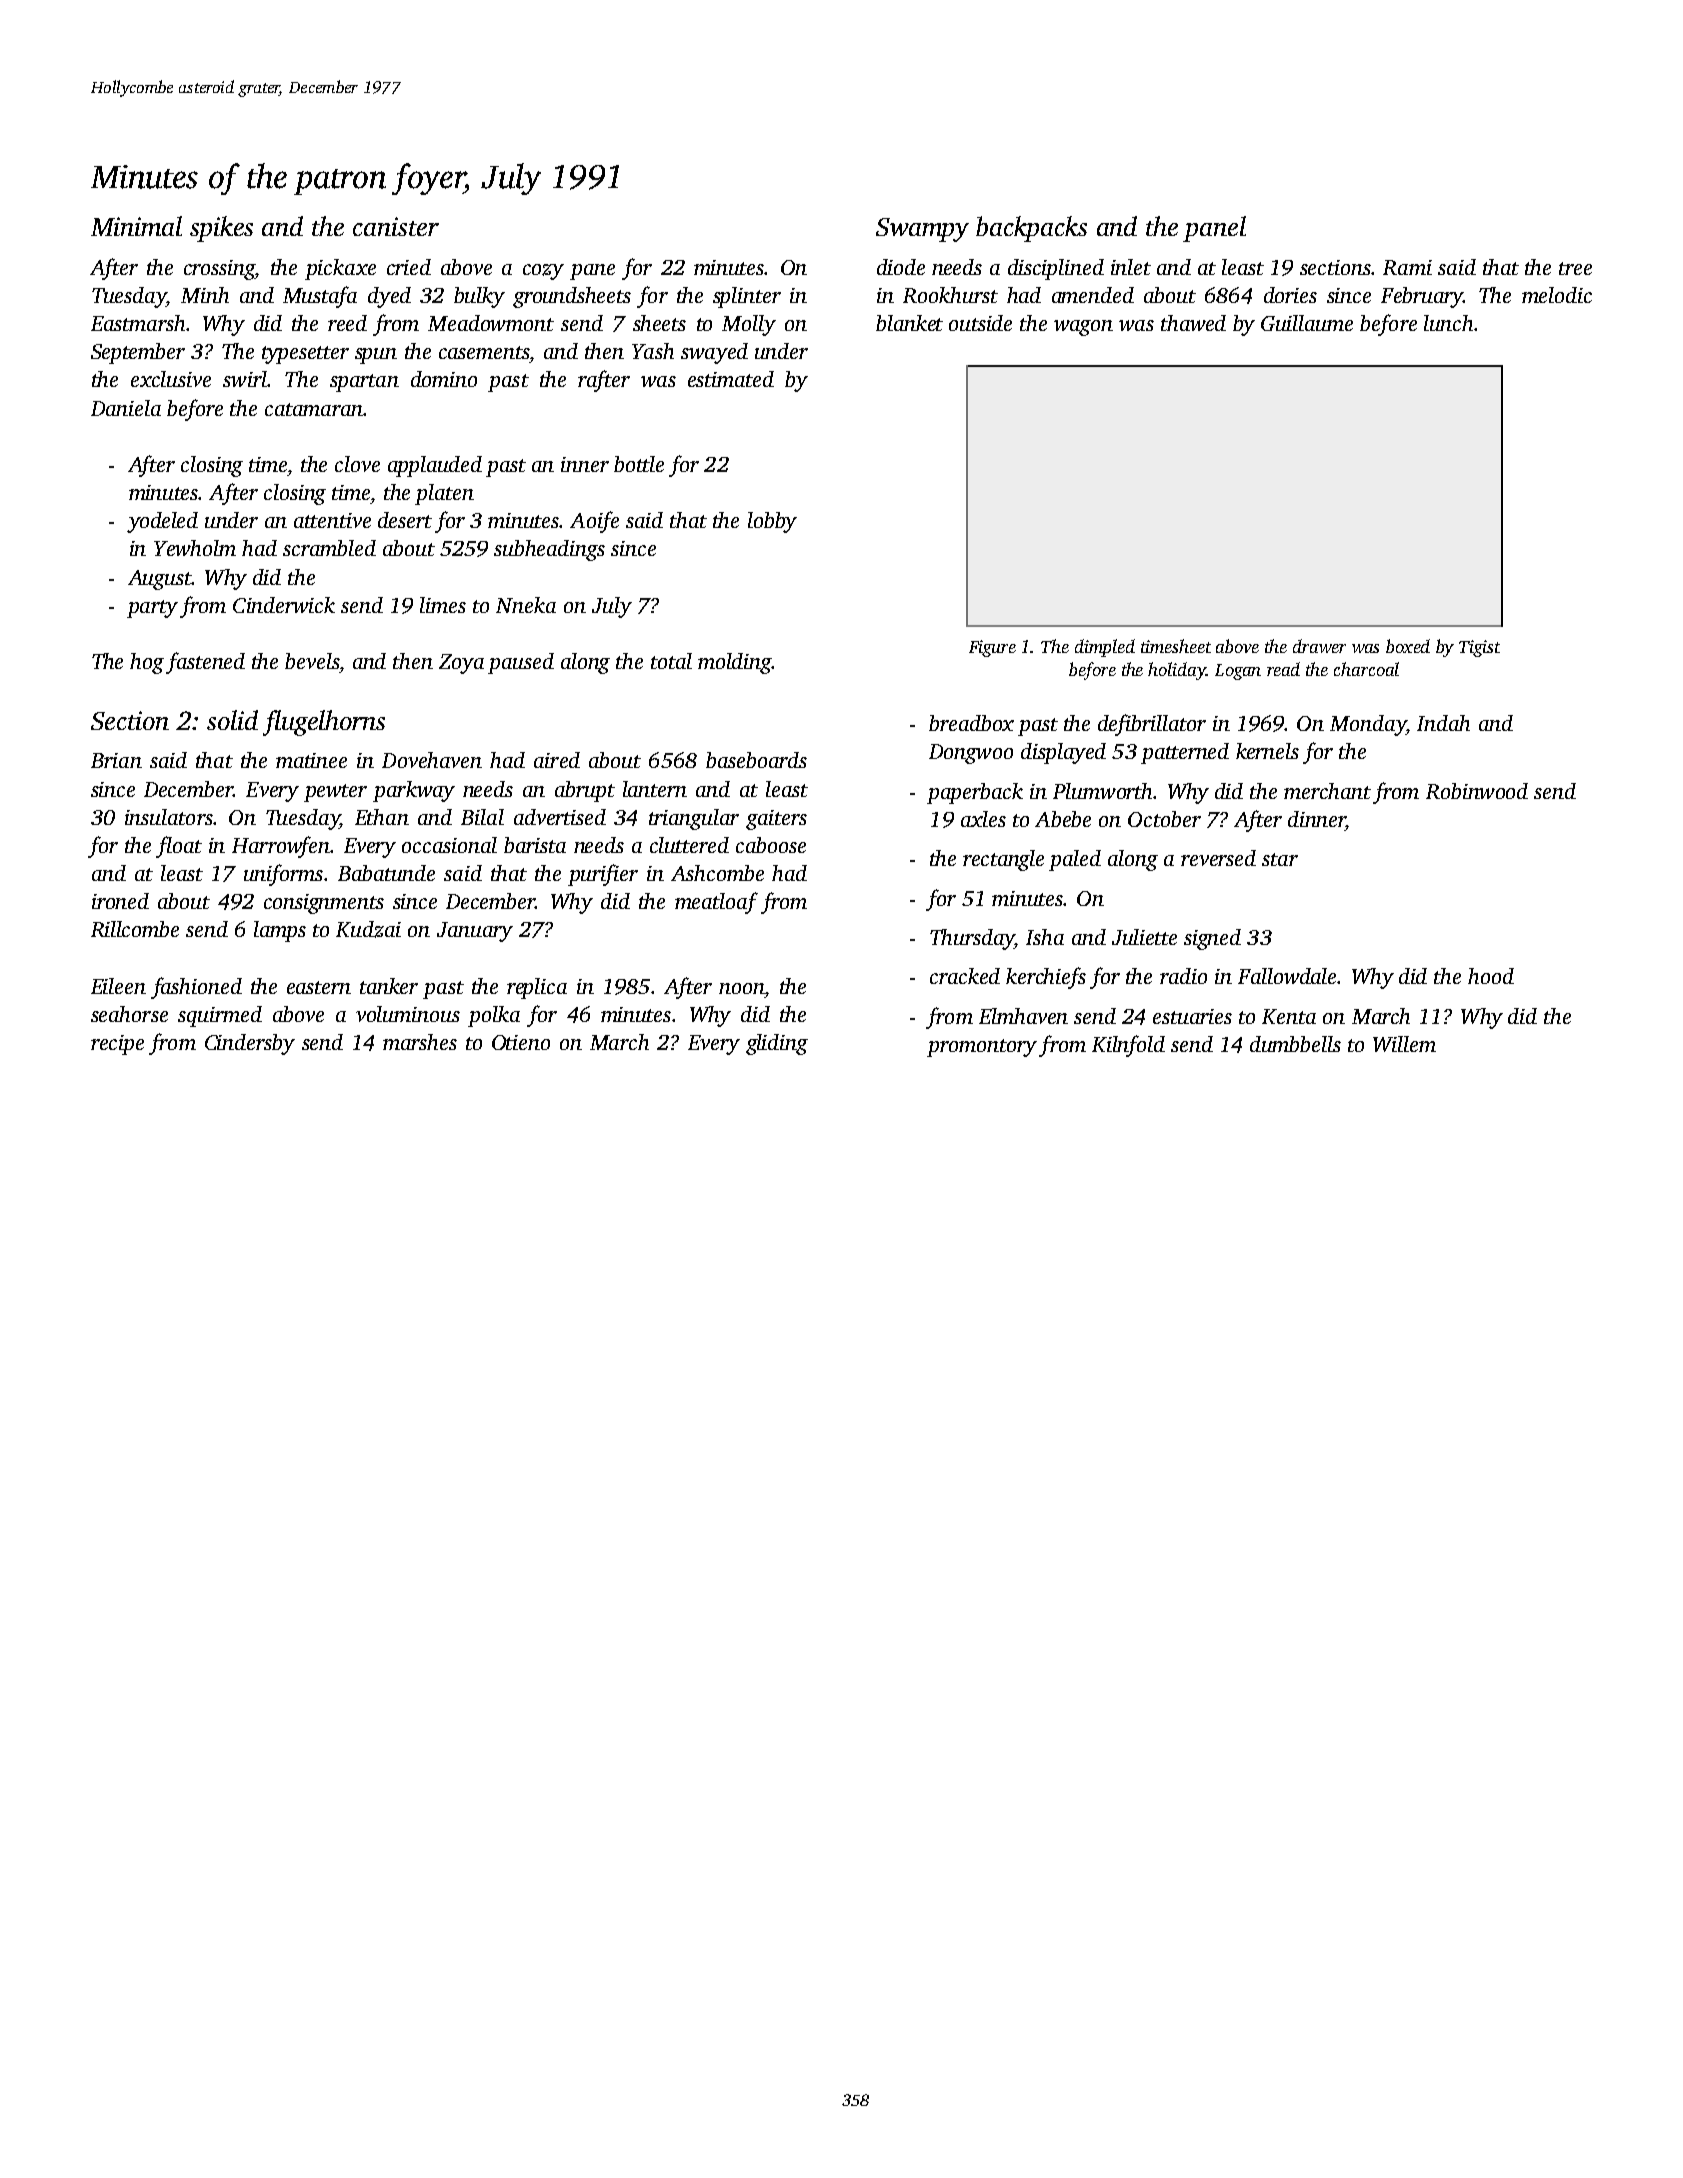 The width and height of the screenshot is (1683, 2178). I want to click on recipe, so click(117, 1045).
